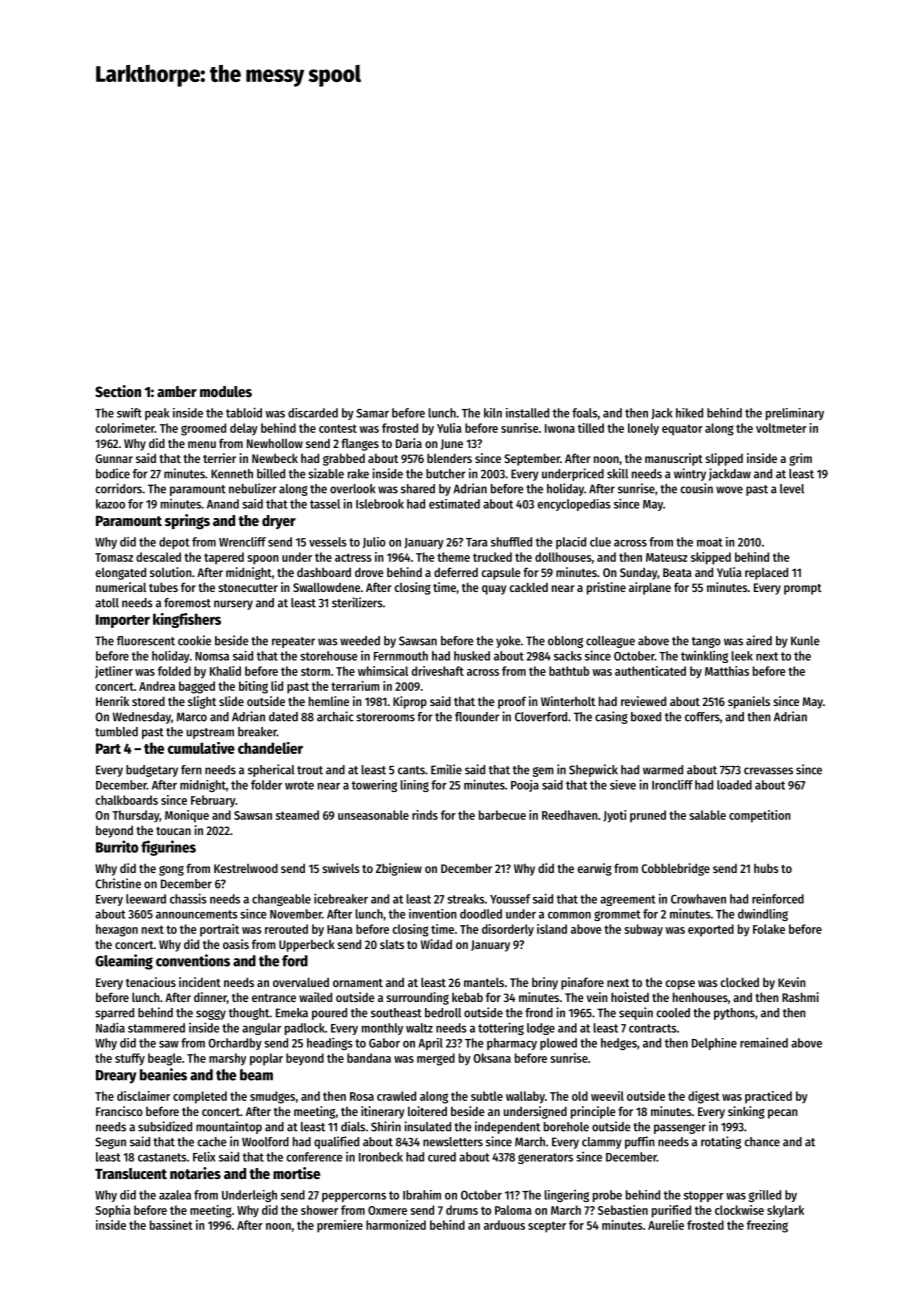 The image size is (924, 1308). Describe the element at coordinates (173, 831) in the document. I see `toucan` at that location.
